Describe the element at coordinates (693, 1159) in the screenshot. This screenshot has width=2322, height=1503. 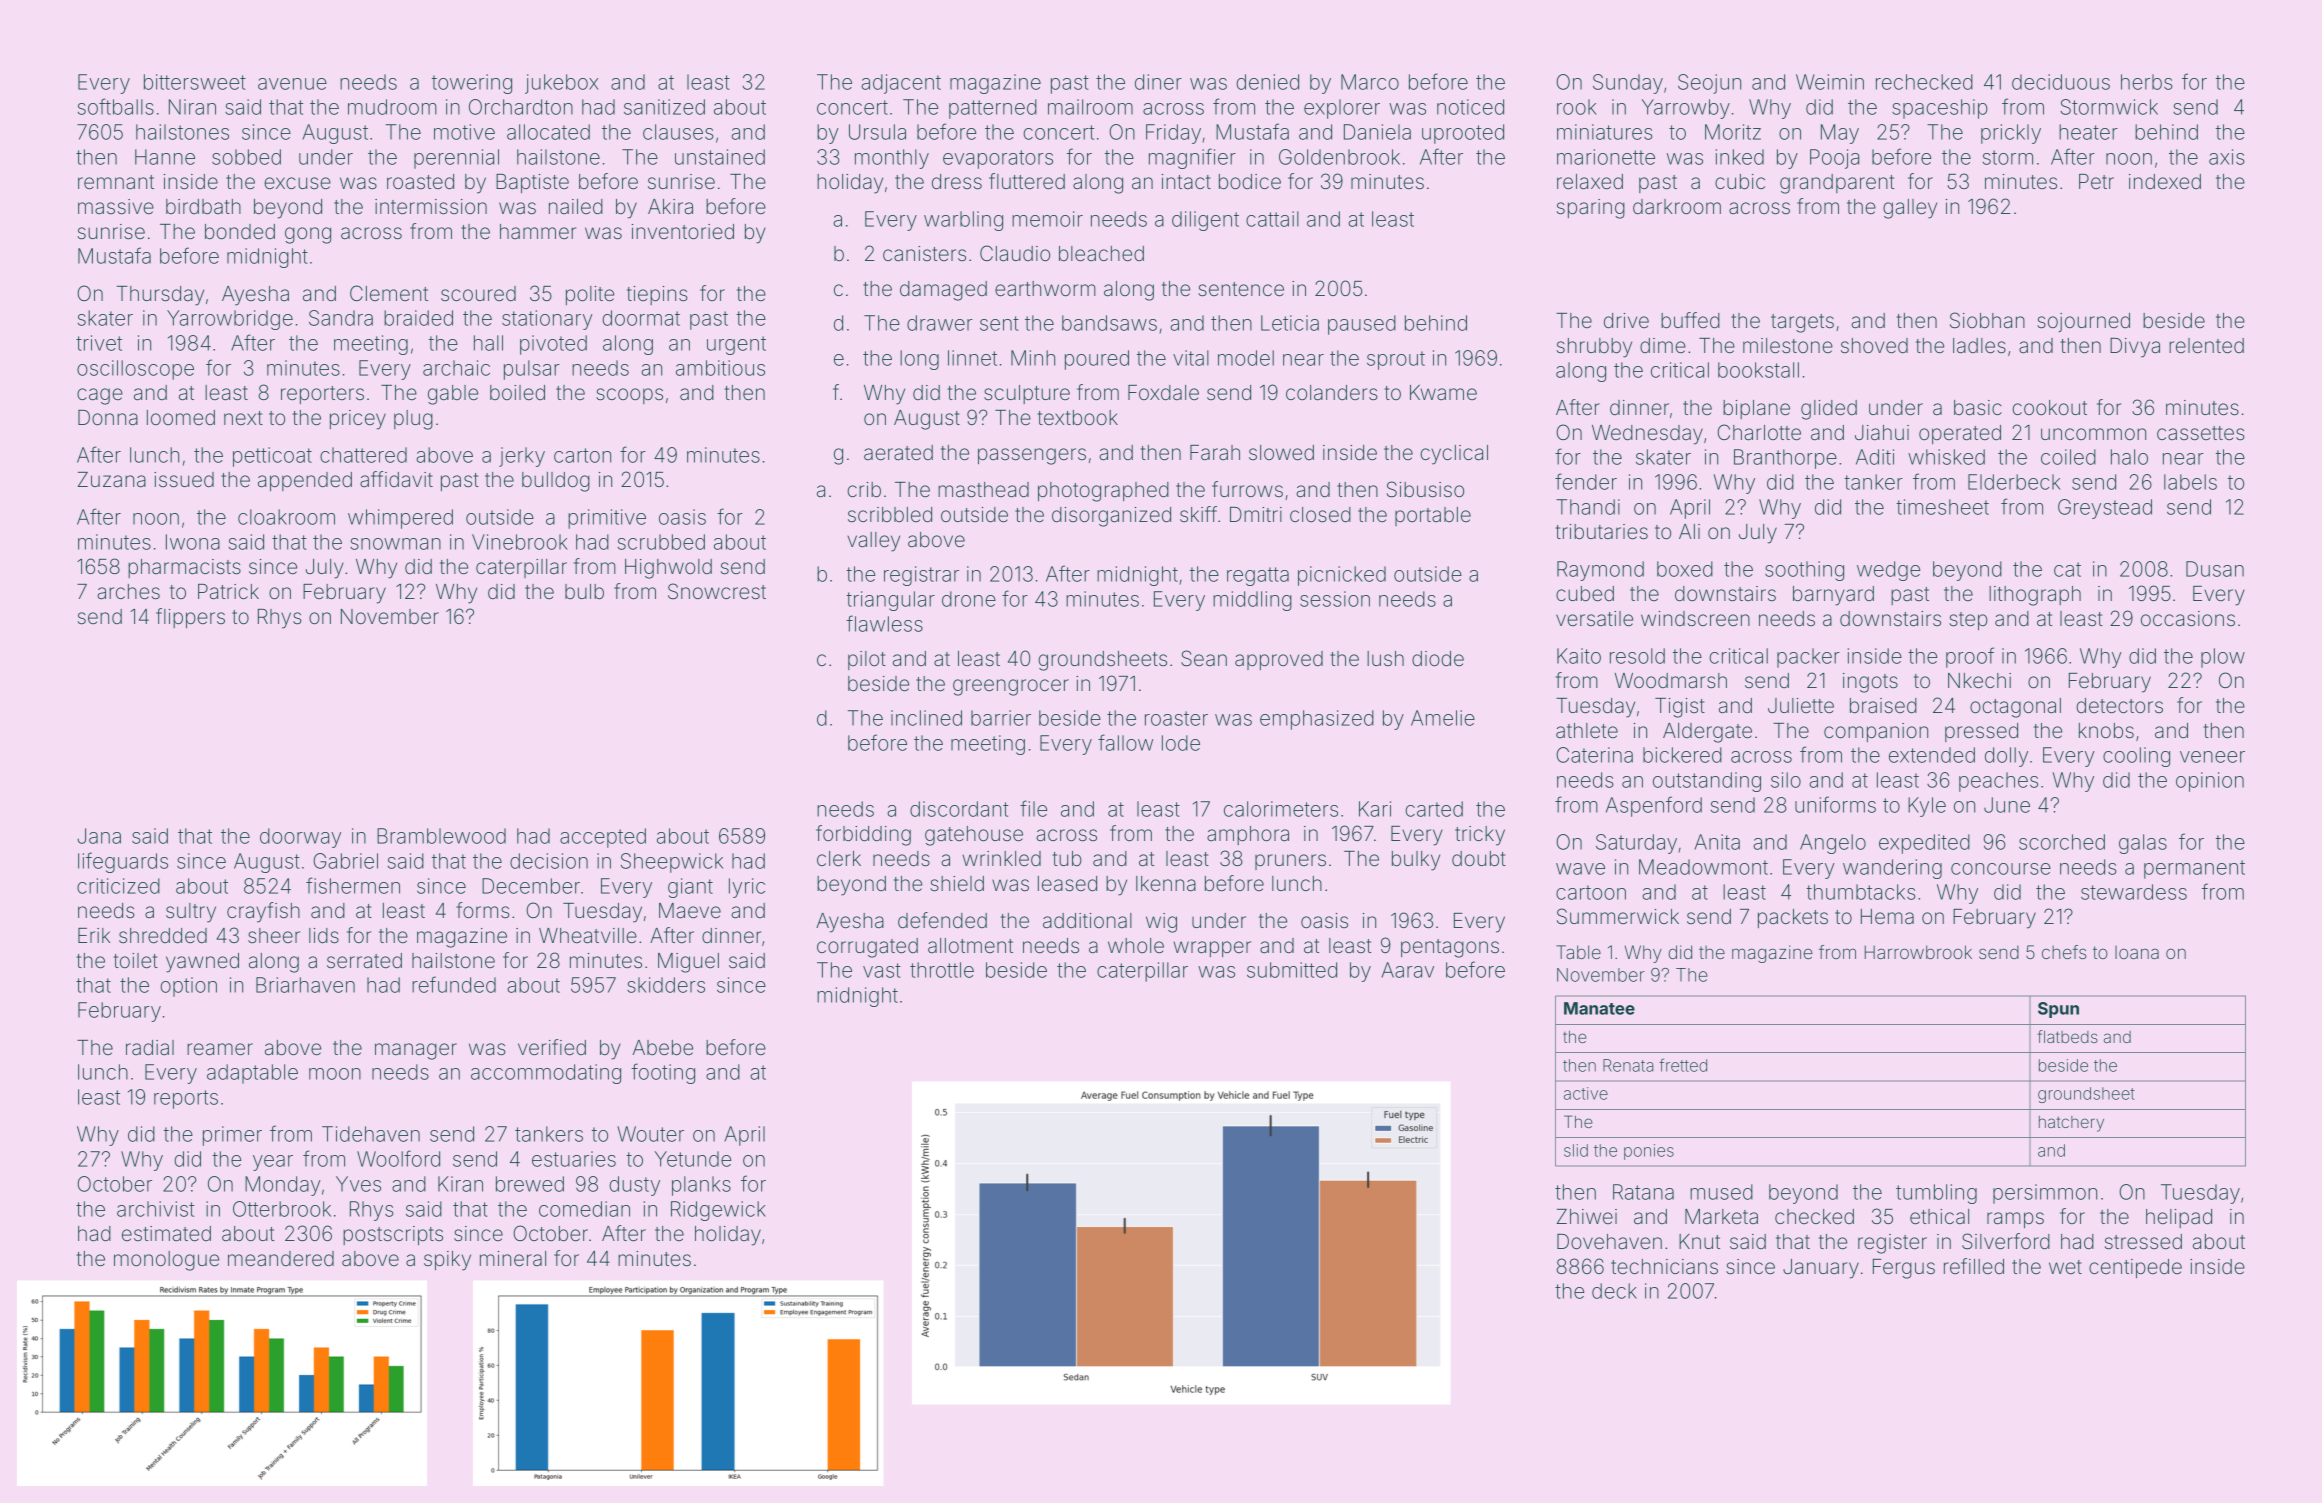
I see `Yetunde` at that location.
